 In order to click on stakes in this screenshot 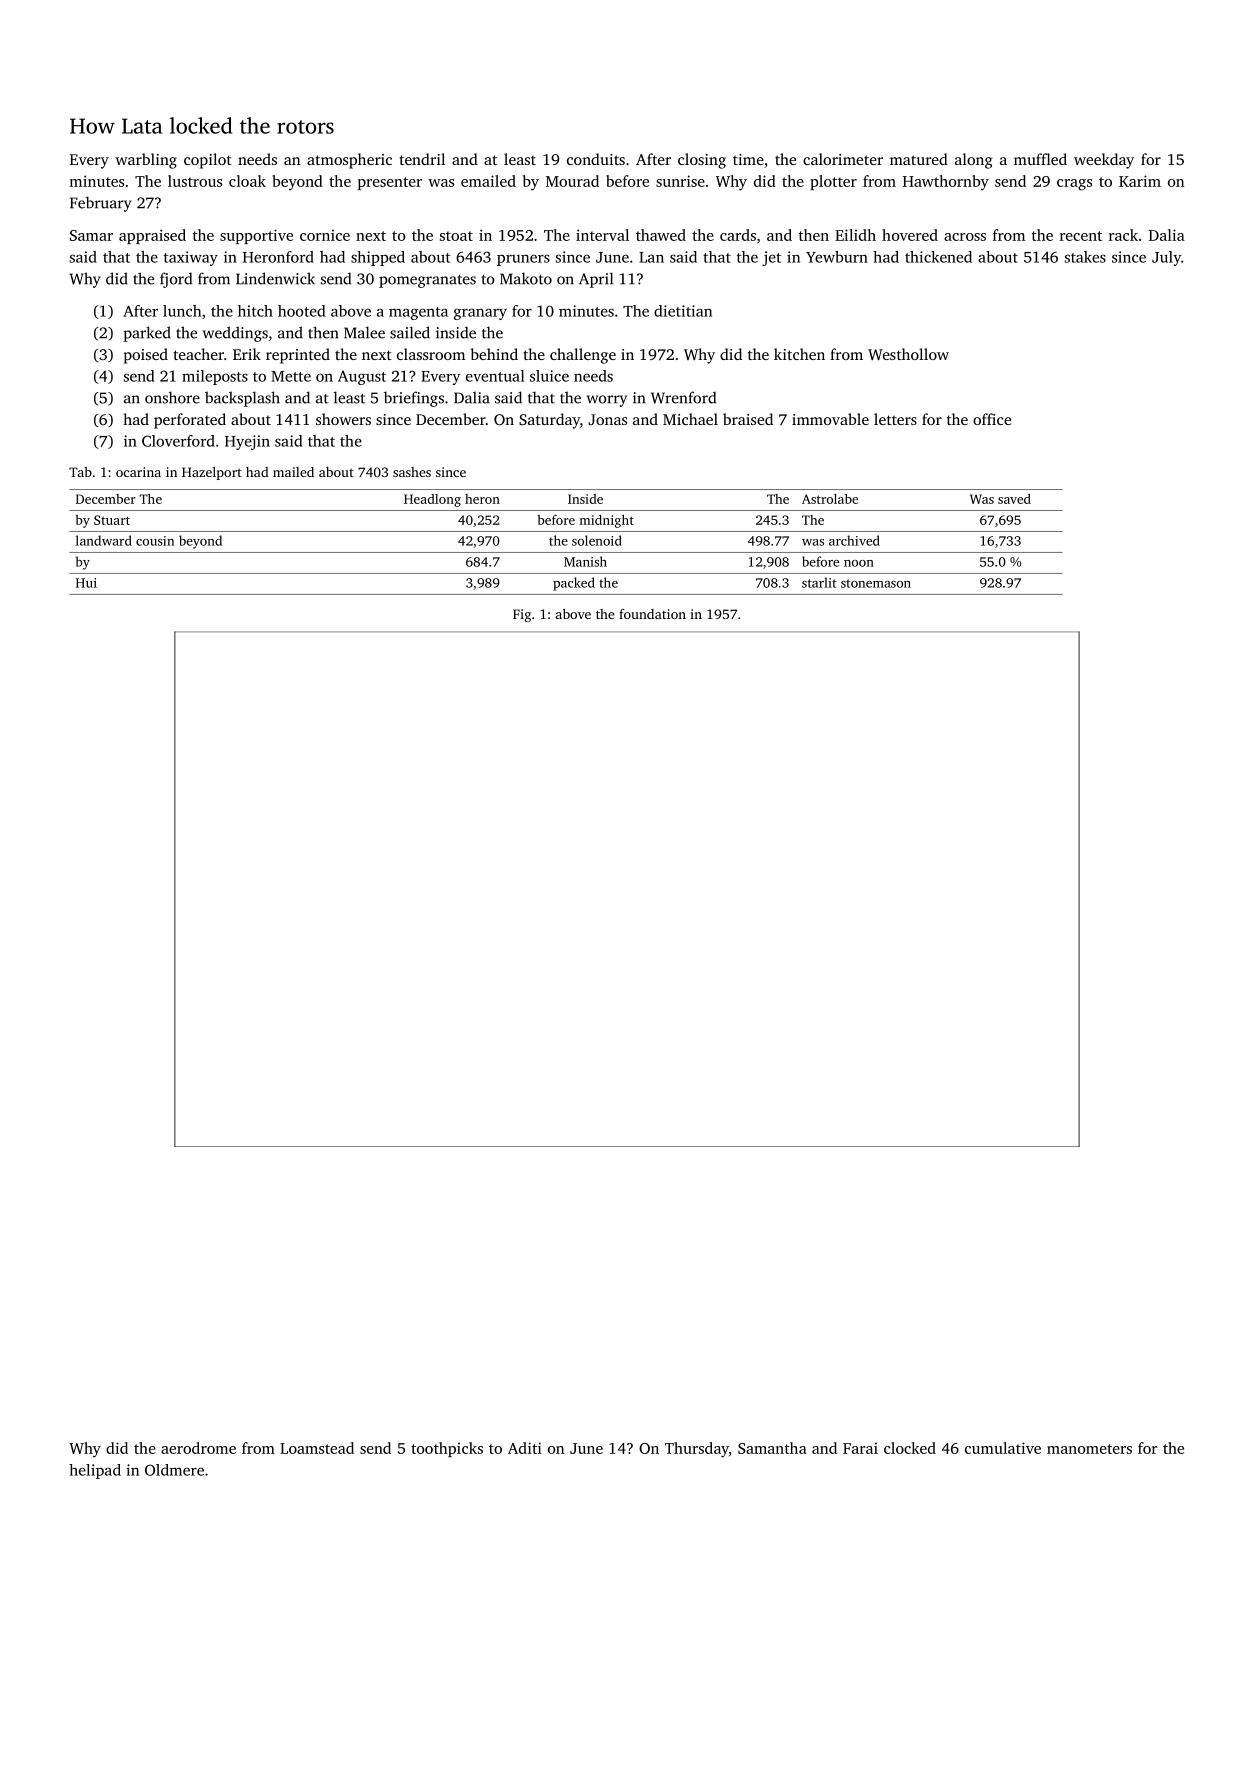, I will do `click(1085, 257)`.
